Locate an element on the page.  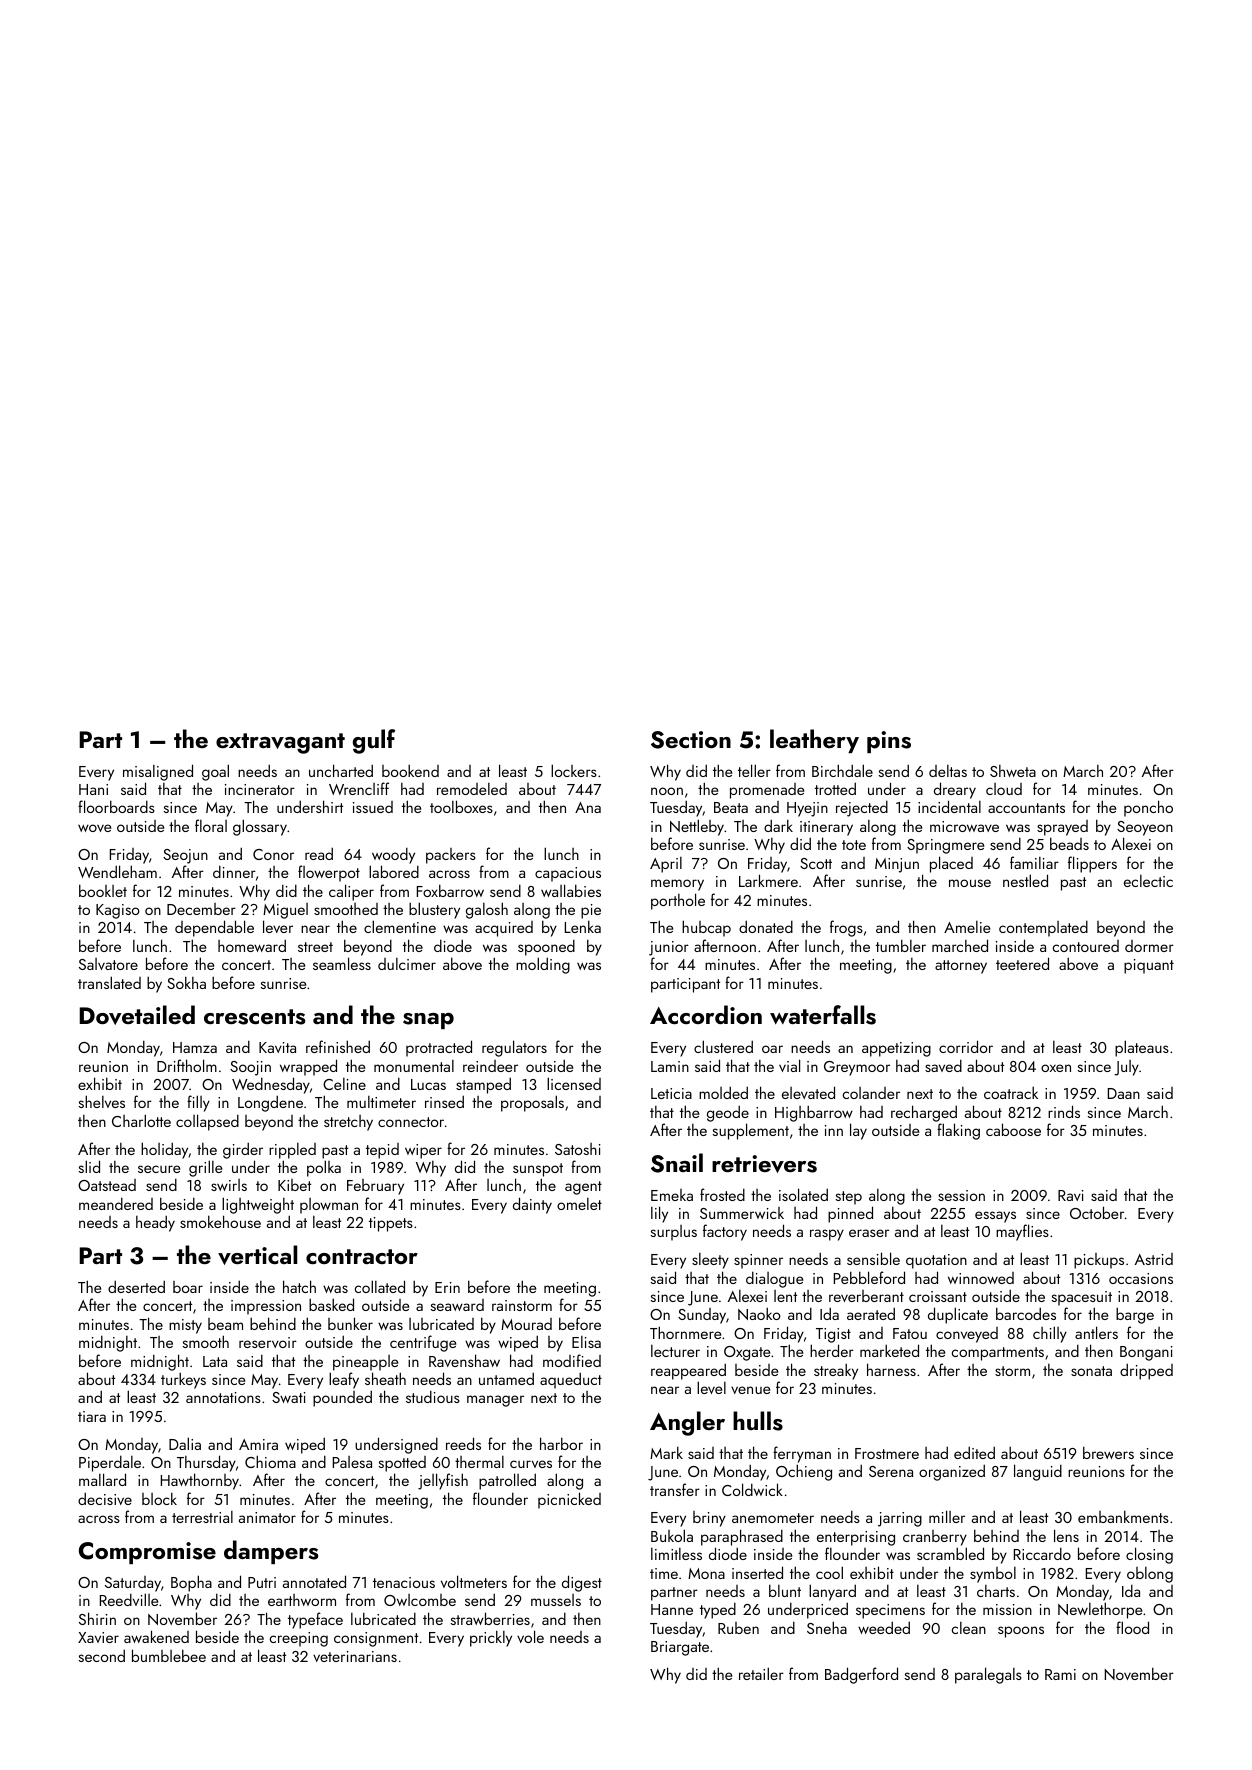
organized is located at coordinates (952, 1472).
